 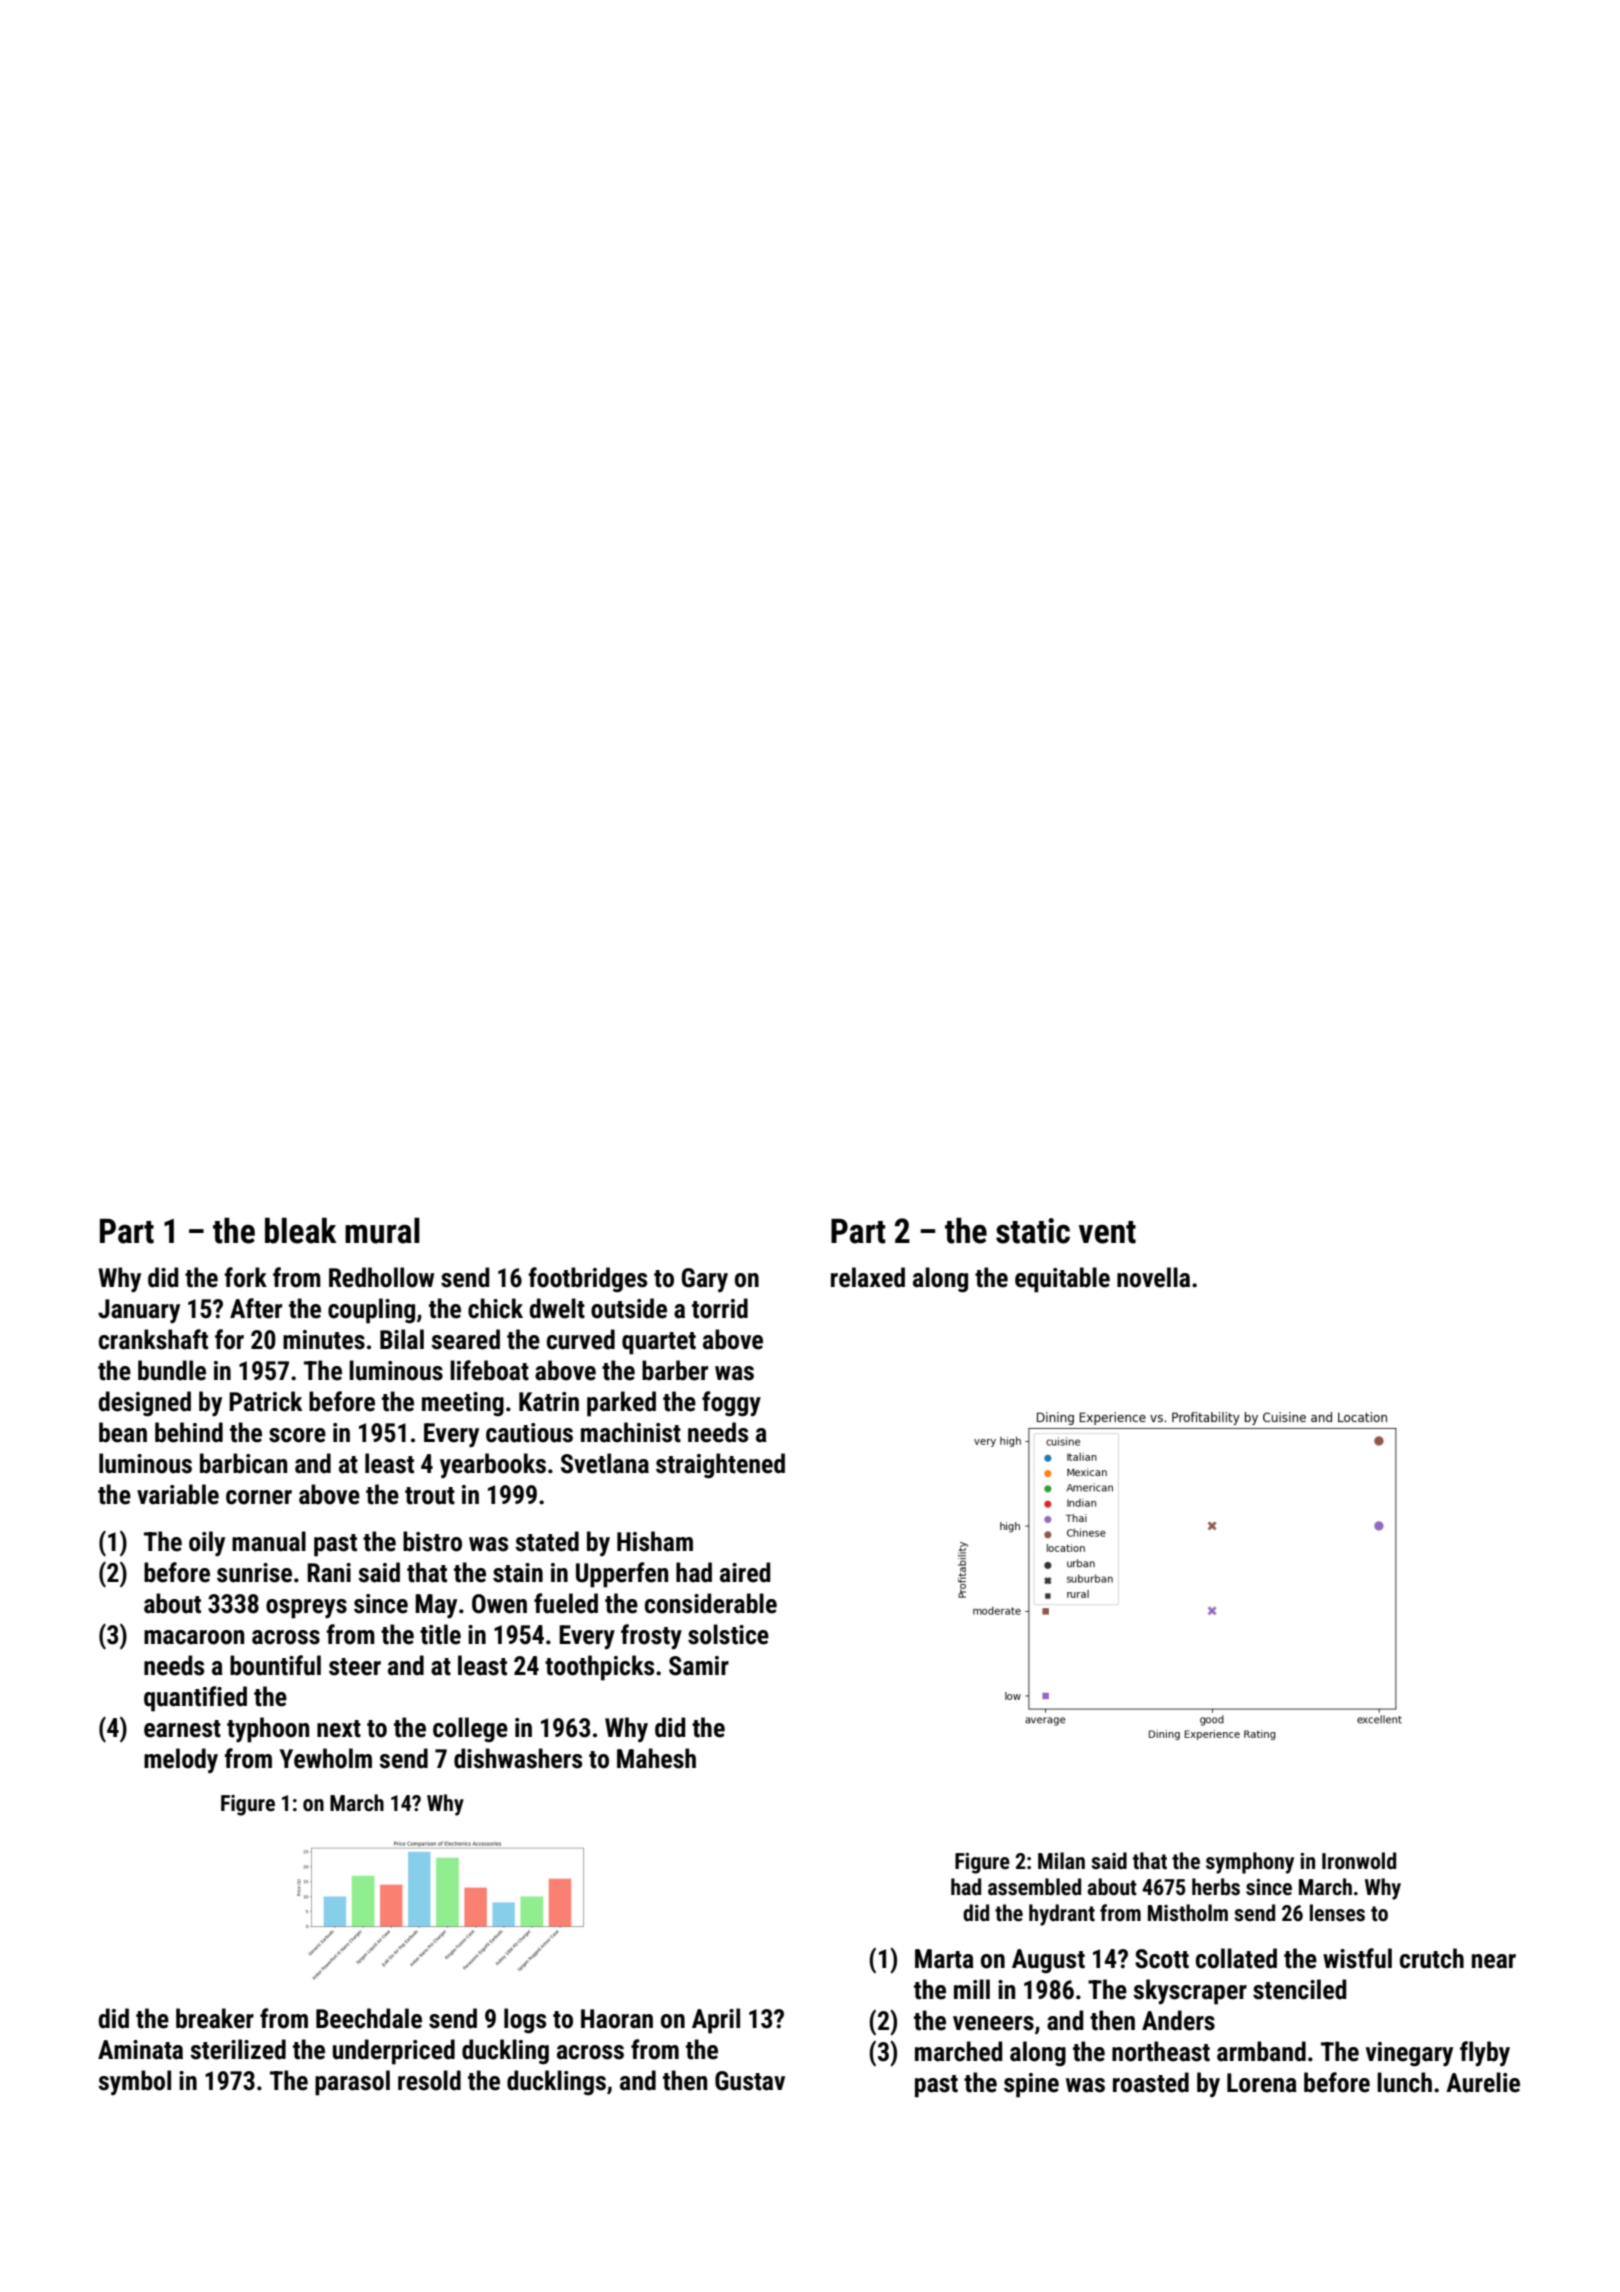 What do you see at coordinates (617, 2019) in the image?
I see `Haoran` at bounding box center [617, 2019].
